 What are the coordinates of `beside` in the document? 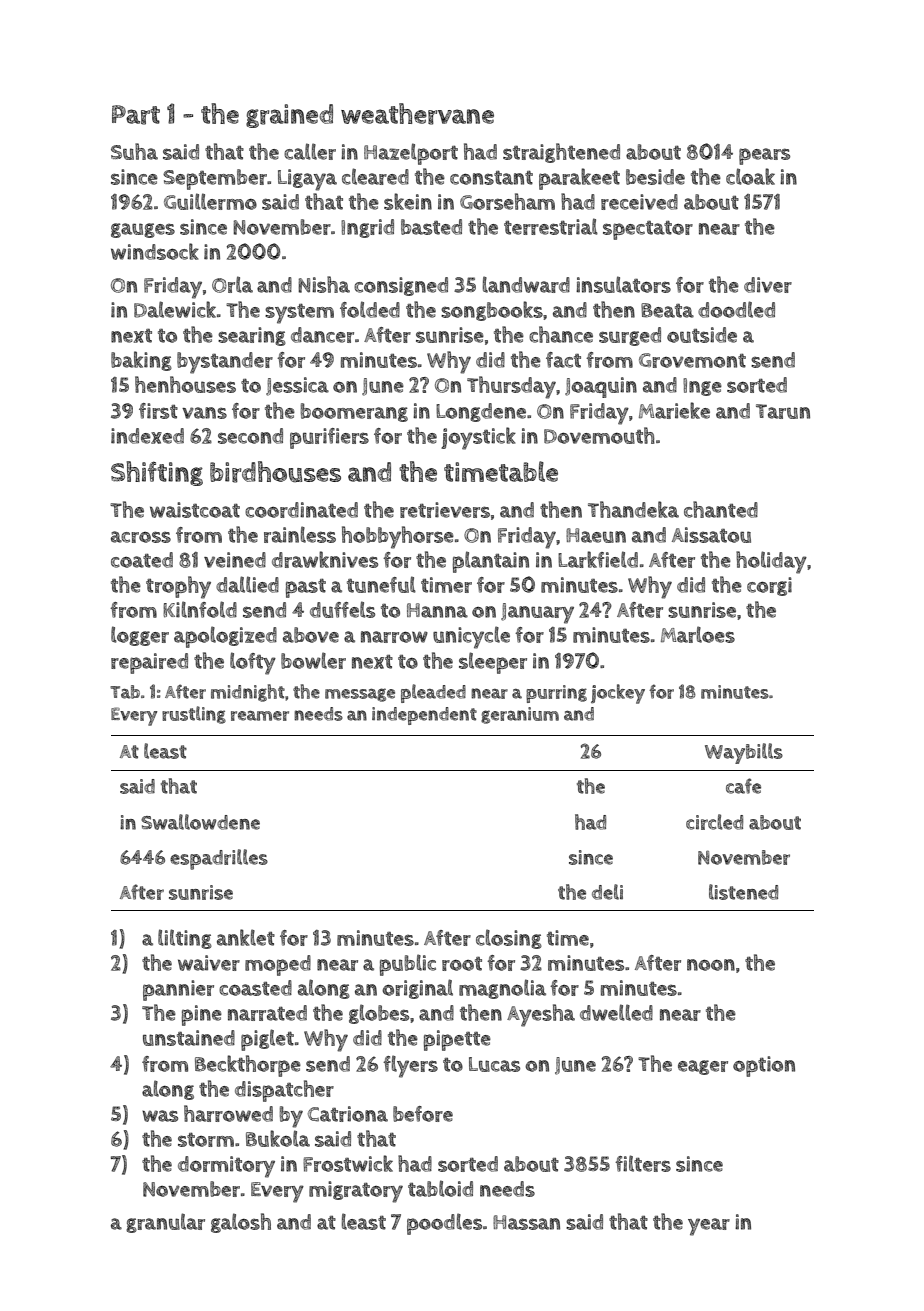 It's located at (655, 177).
